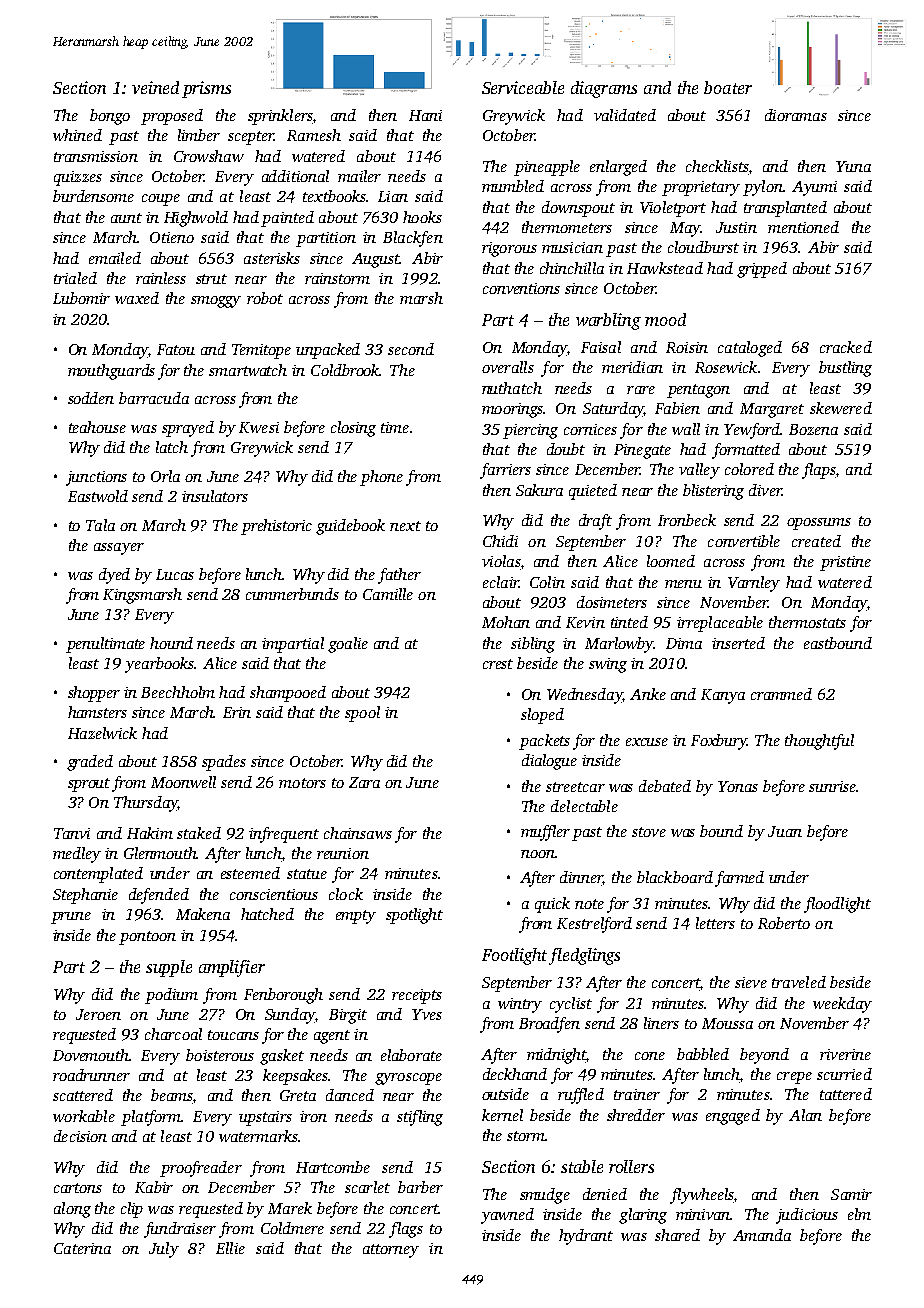 This screenshot has height=1308, width=924. What do you see at coordinates (126, 218) in the screenshot?
I see `aunt` at bounding box center [126, 218].
